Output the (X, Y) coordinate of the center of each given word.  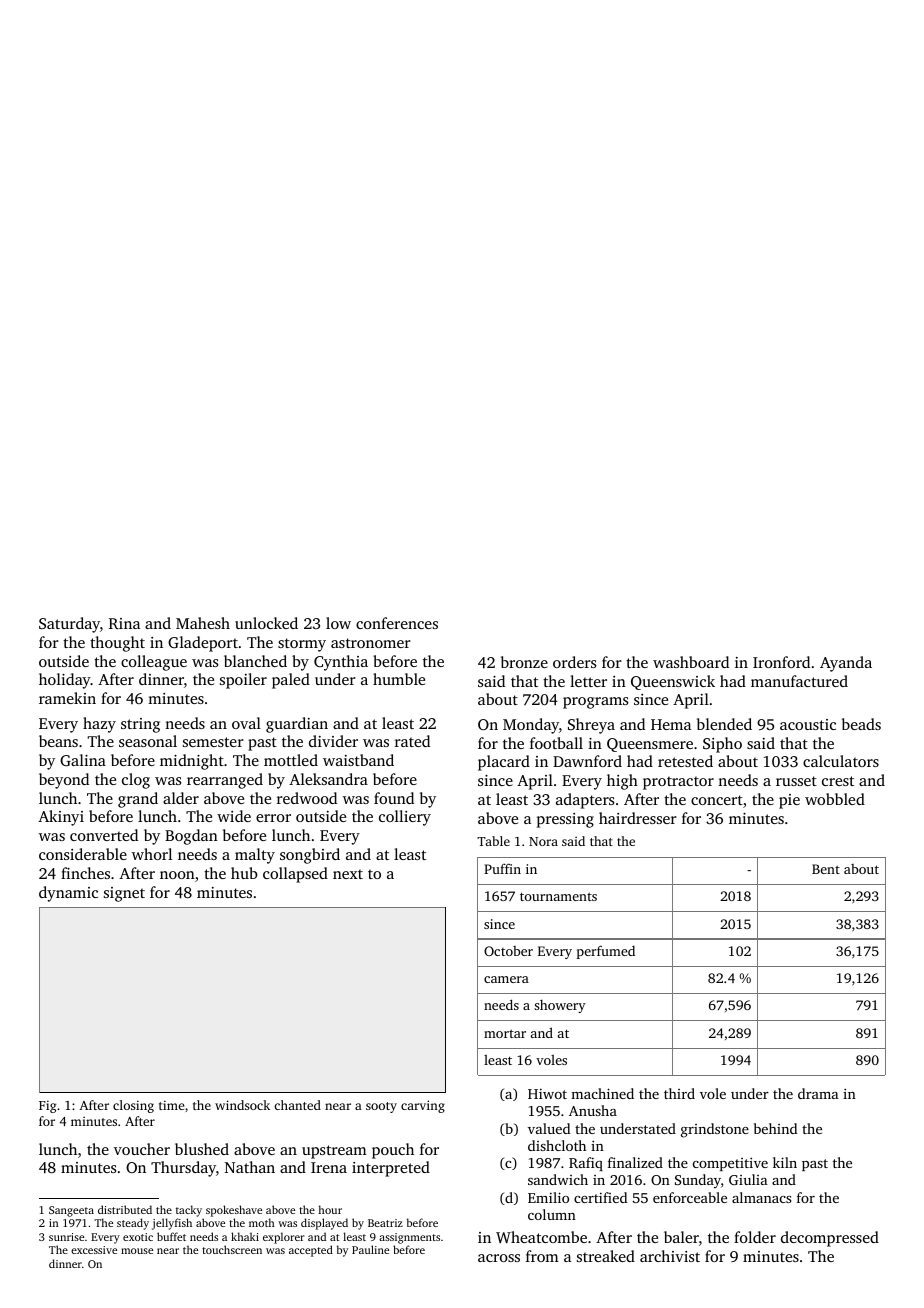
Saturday (69, 625)
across (499, 1258)
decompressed (830, 1239)
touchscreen (232, 1249)
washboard (691, 662)
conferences (397, 623)
